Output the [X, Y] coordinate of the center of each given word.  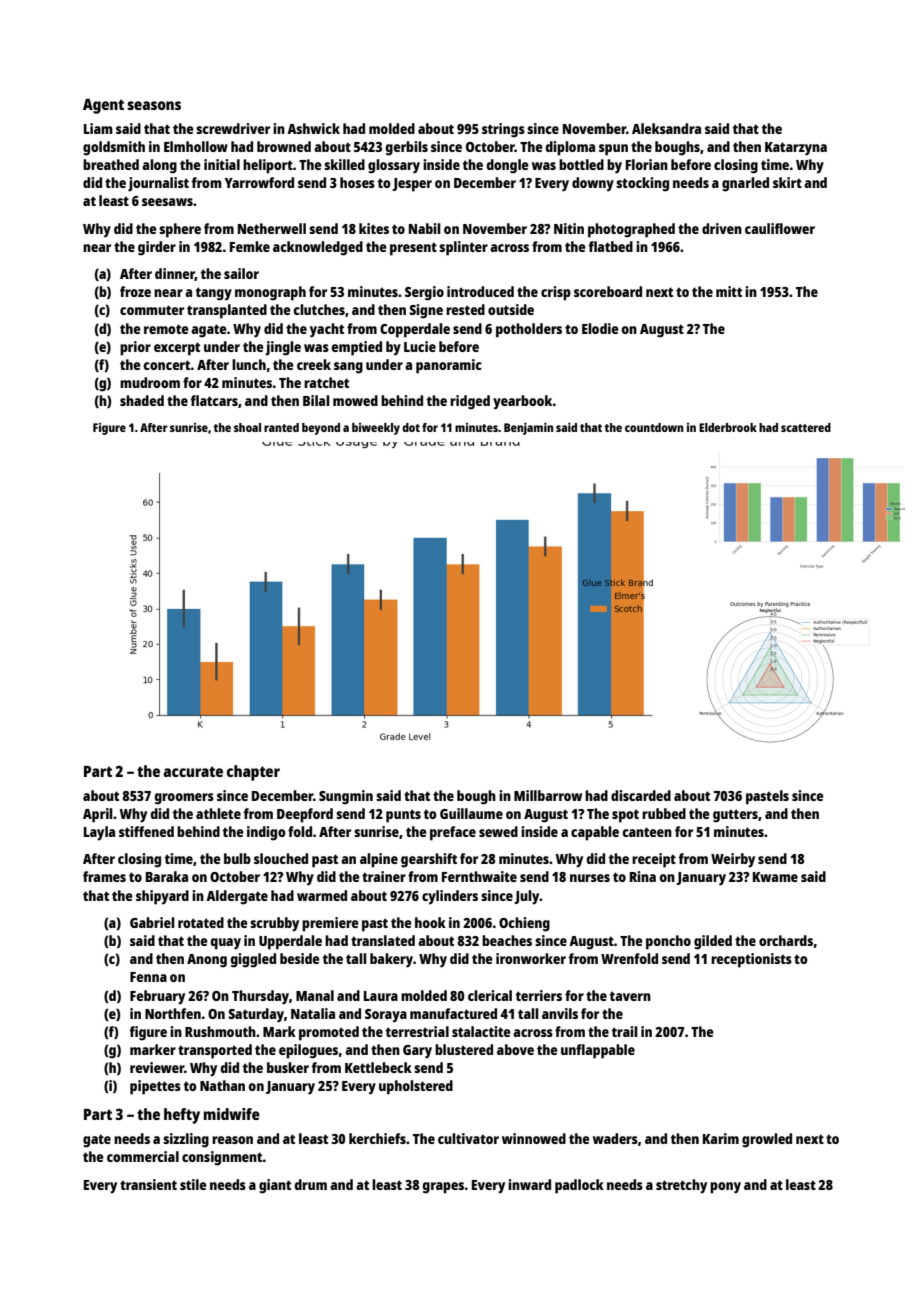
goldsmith [114, 148]
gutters [735, 816]
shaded [142, 400]
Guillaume [471, 813]
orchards [786, 940]
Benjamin [529, 429]
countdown [654, 427]
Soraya [386, 1016]
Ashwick [313, 128]
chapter [253, 773]
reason [232, 1140]
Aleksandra [666, 128]
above [515, 1049]
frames [104, 876]
